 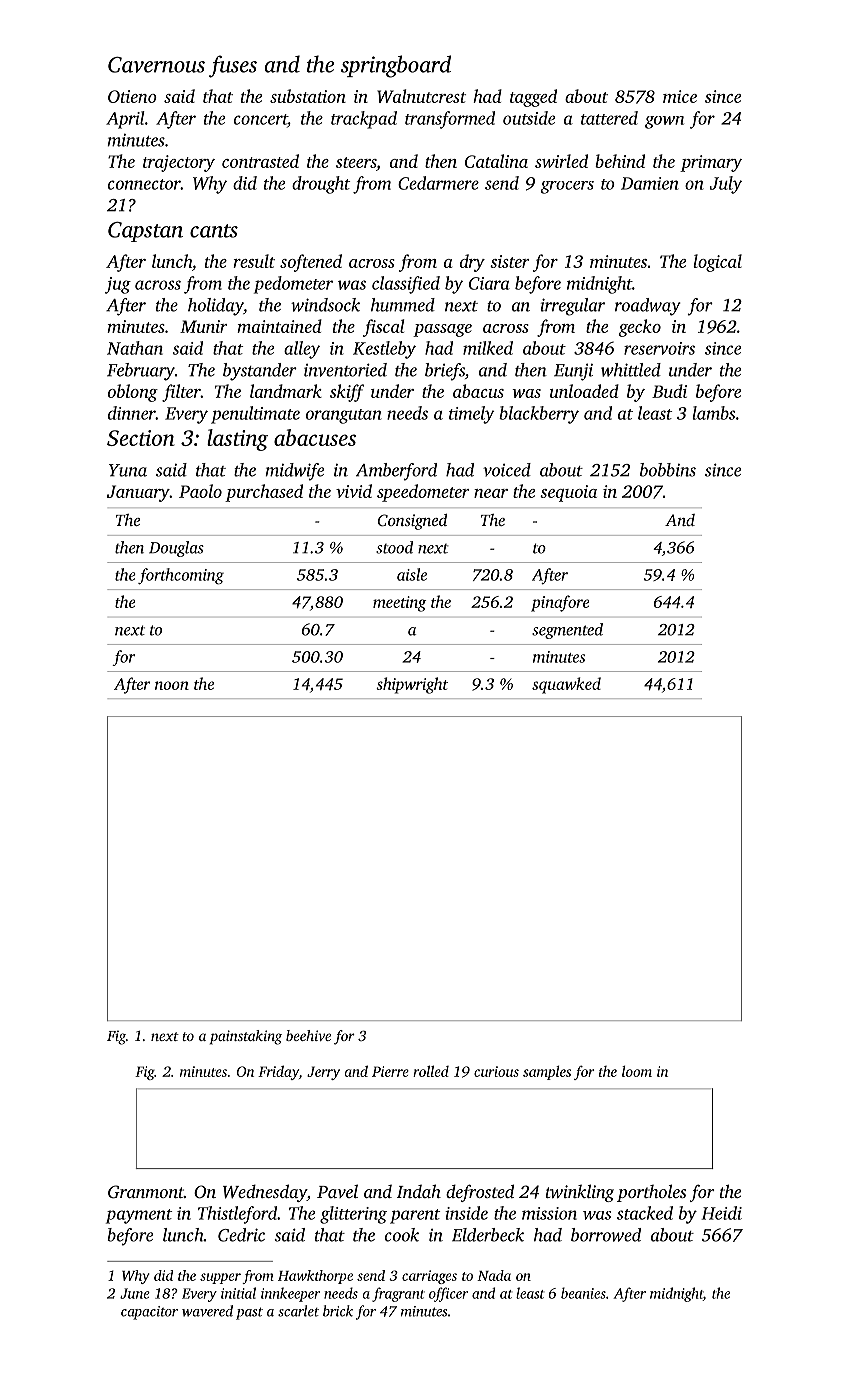 I want to click on substation, so click(x=308, y=96).
